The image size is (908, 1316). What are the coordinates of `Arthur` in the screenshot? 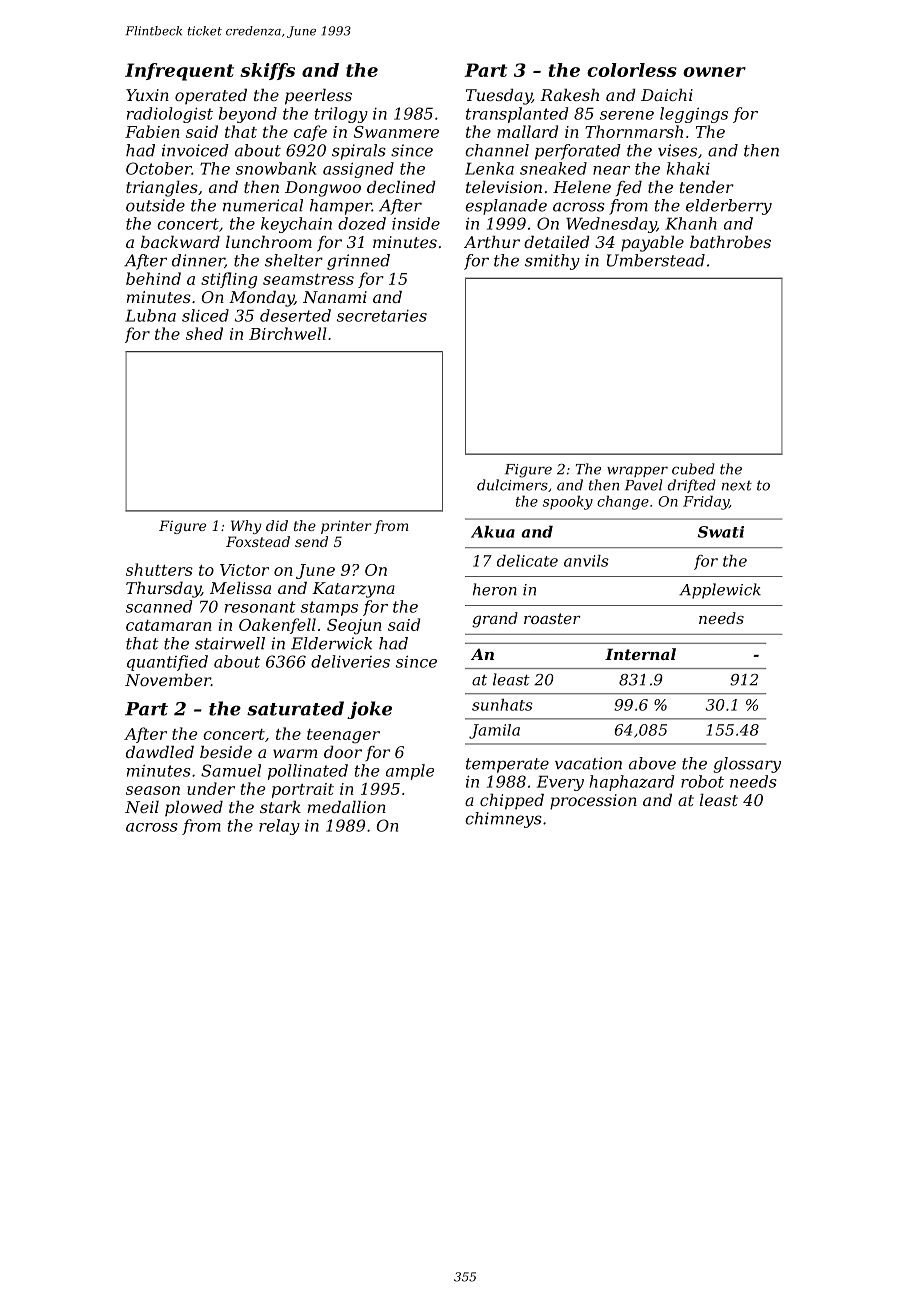 It's located at (492, 242).
